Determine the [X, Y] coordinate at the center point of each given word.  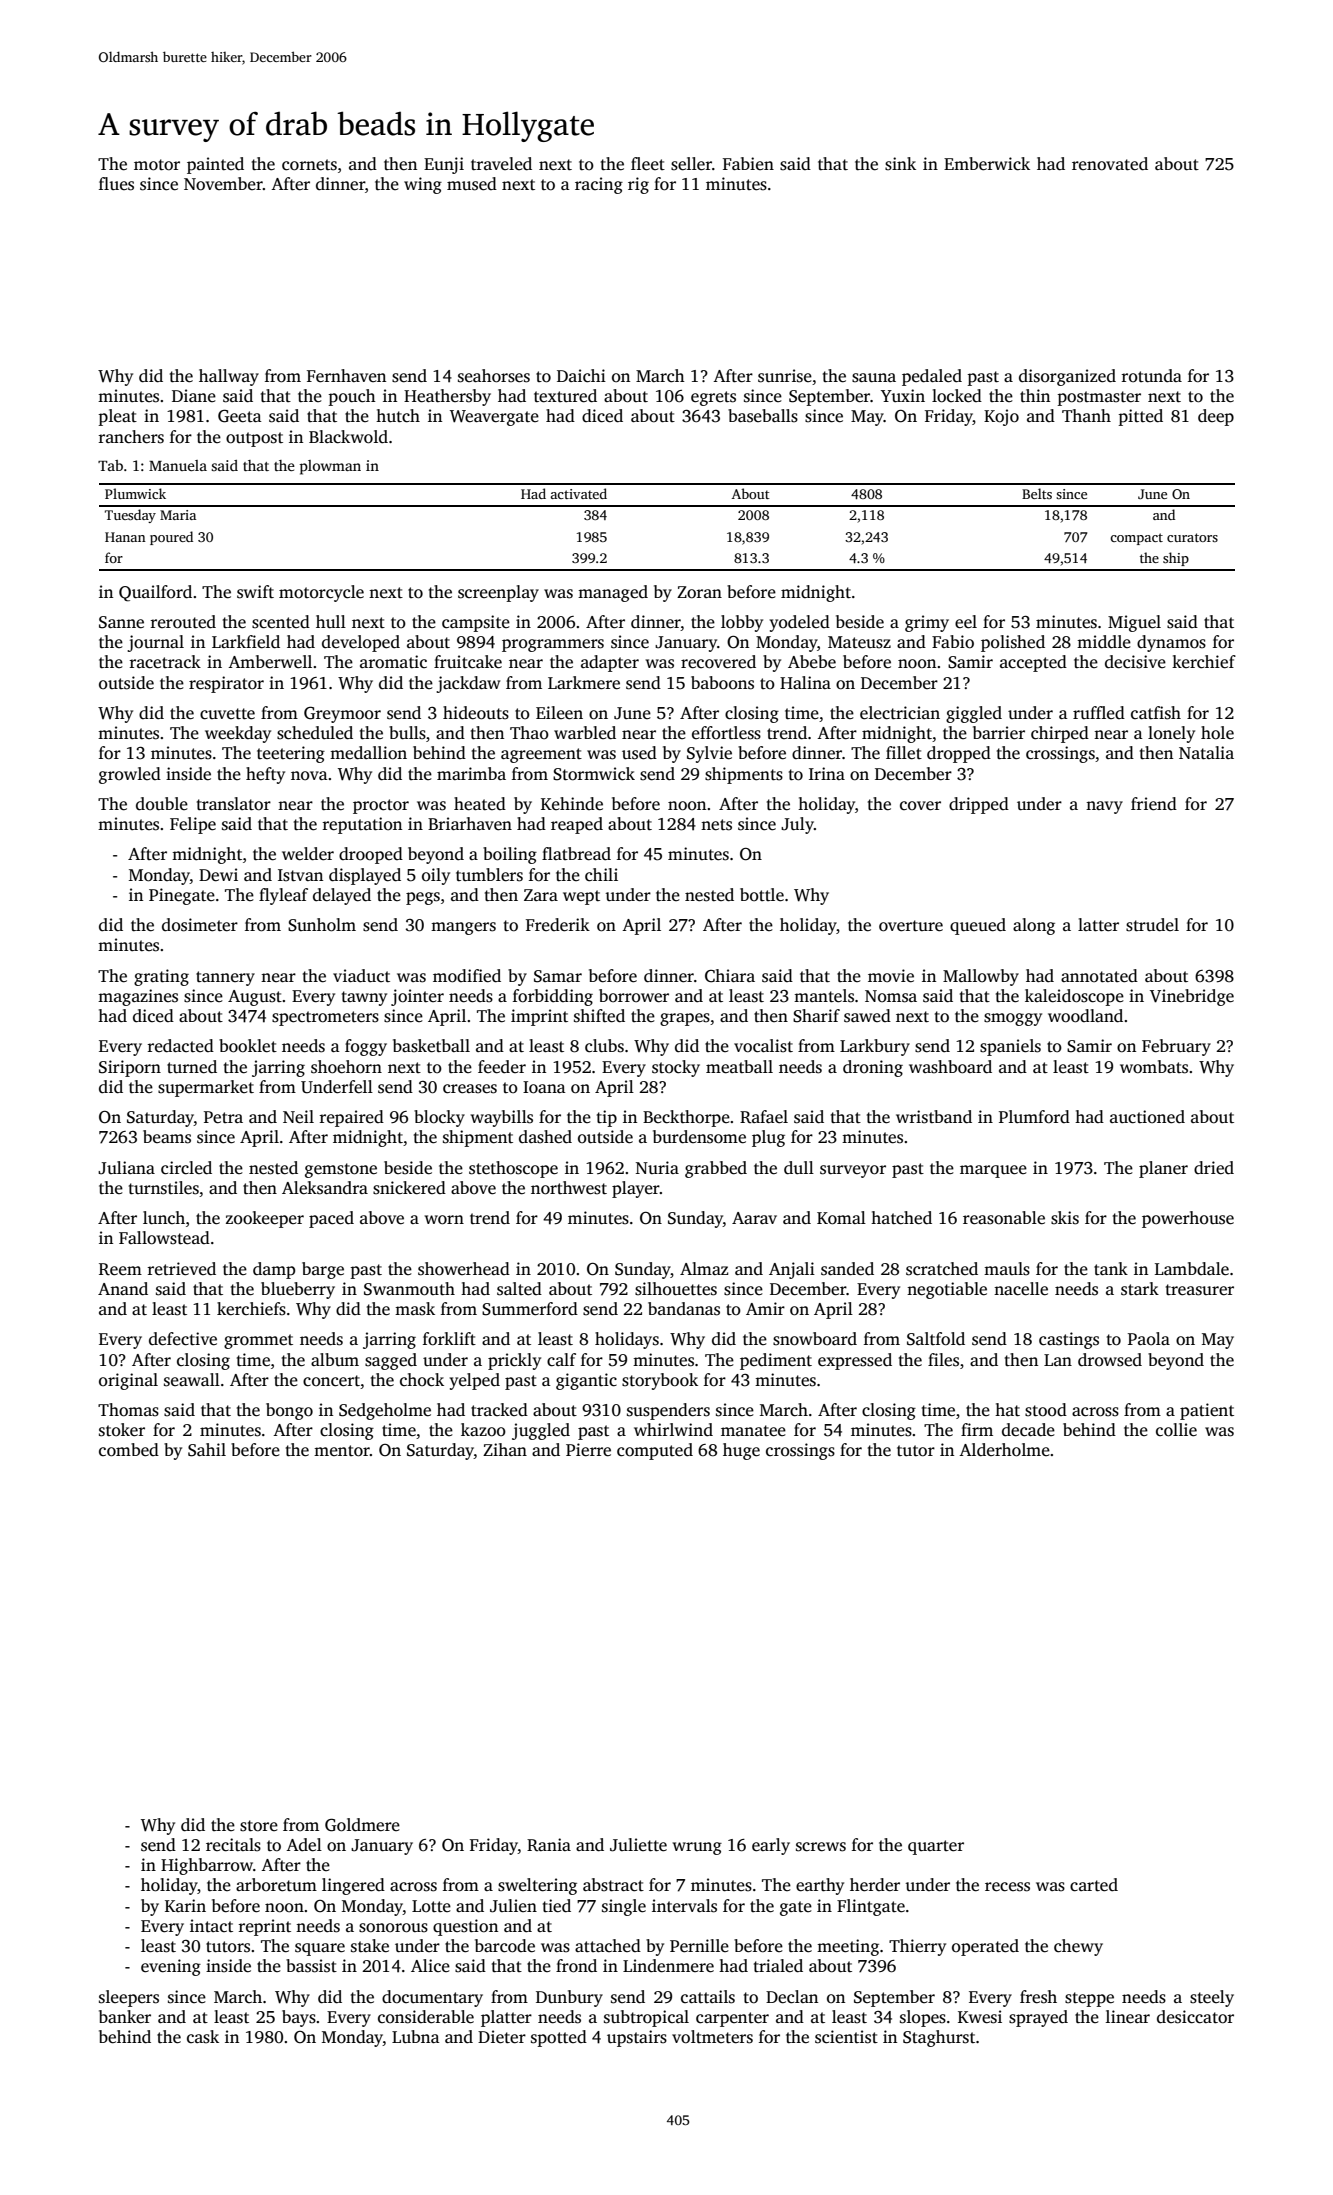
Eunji [444, 165]
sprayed [1038, 2018]
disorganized [1067, 377]
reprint [264, 1927]
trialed [778, 1966]
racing [599, 185]
